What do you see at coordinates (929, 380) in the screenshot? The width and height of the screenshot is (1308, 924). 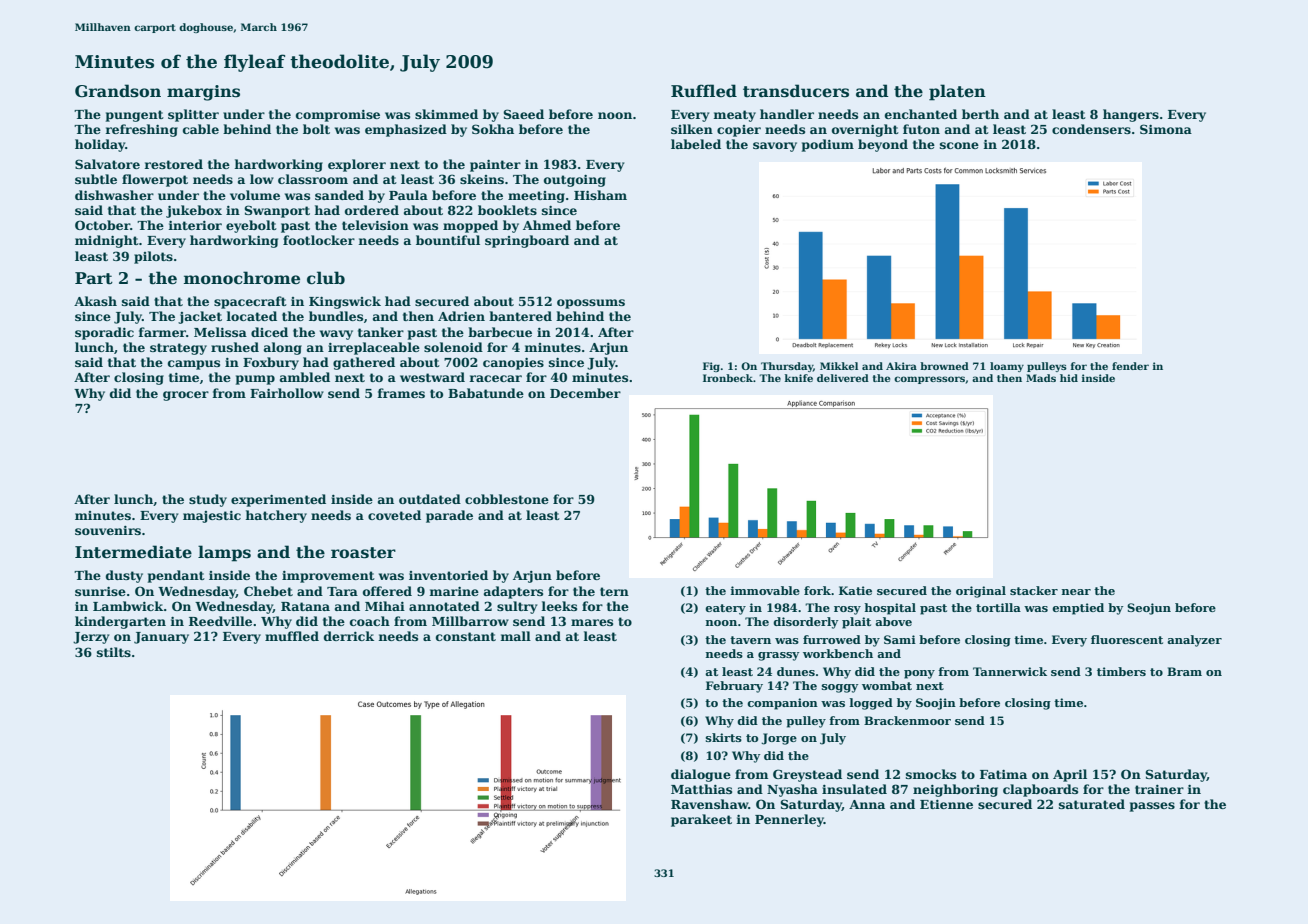 I see `compressors` at bounding box center [929, 380].
